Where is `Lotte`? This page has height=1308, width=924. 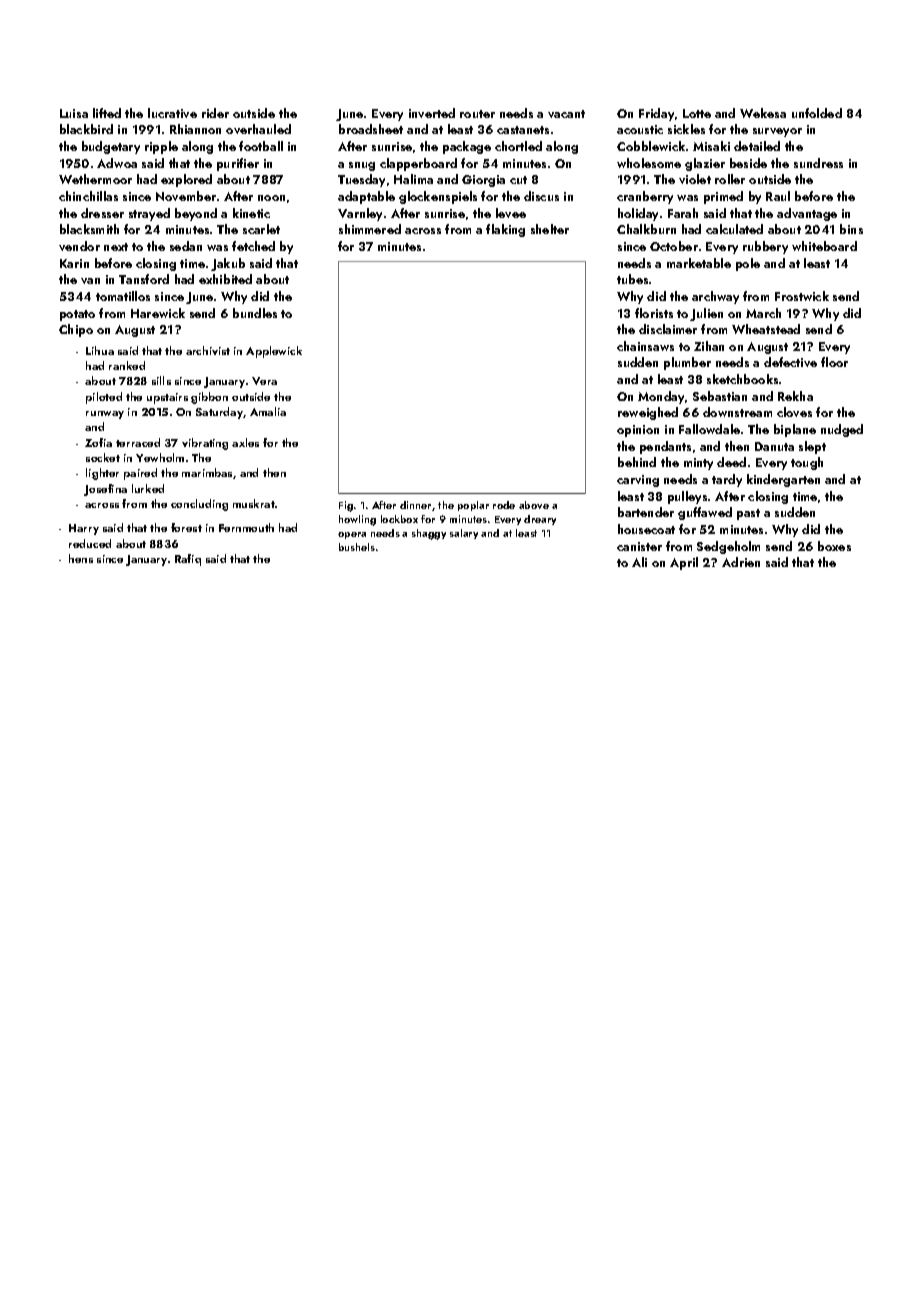 Lotte is located at coordinates (697, 113).
